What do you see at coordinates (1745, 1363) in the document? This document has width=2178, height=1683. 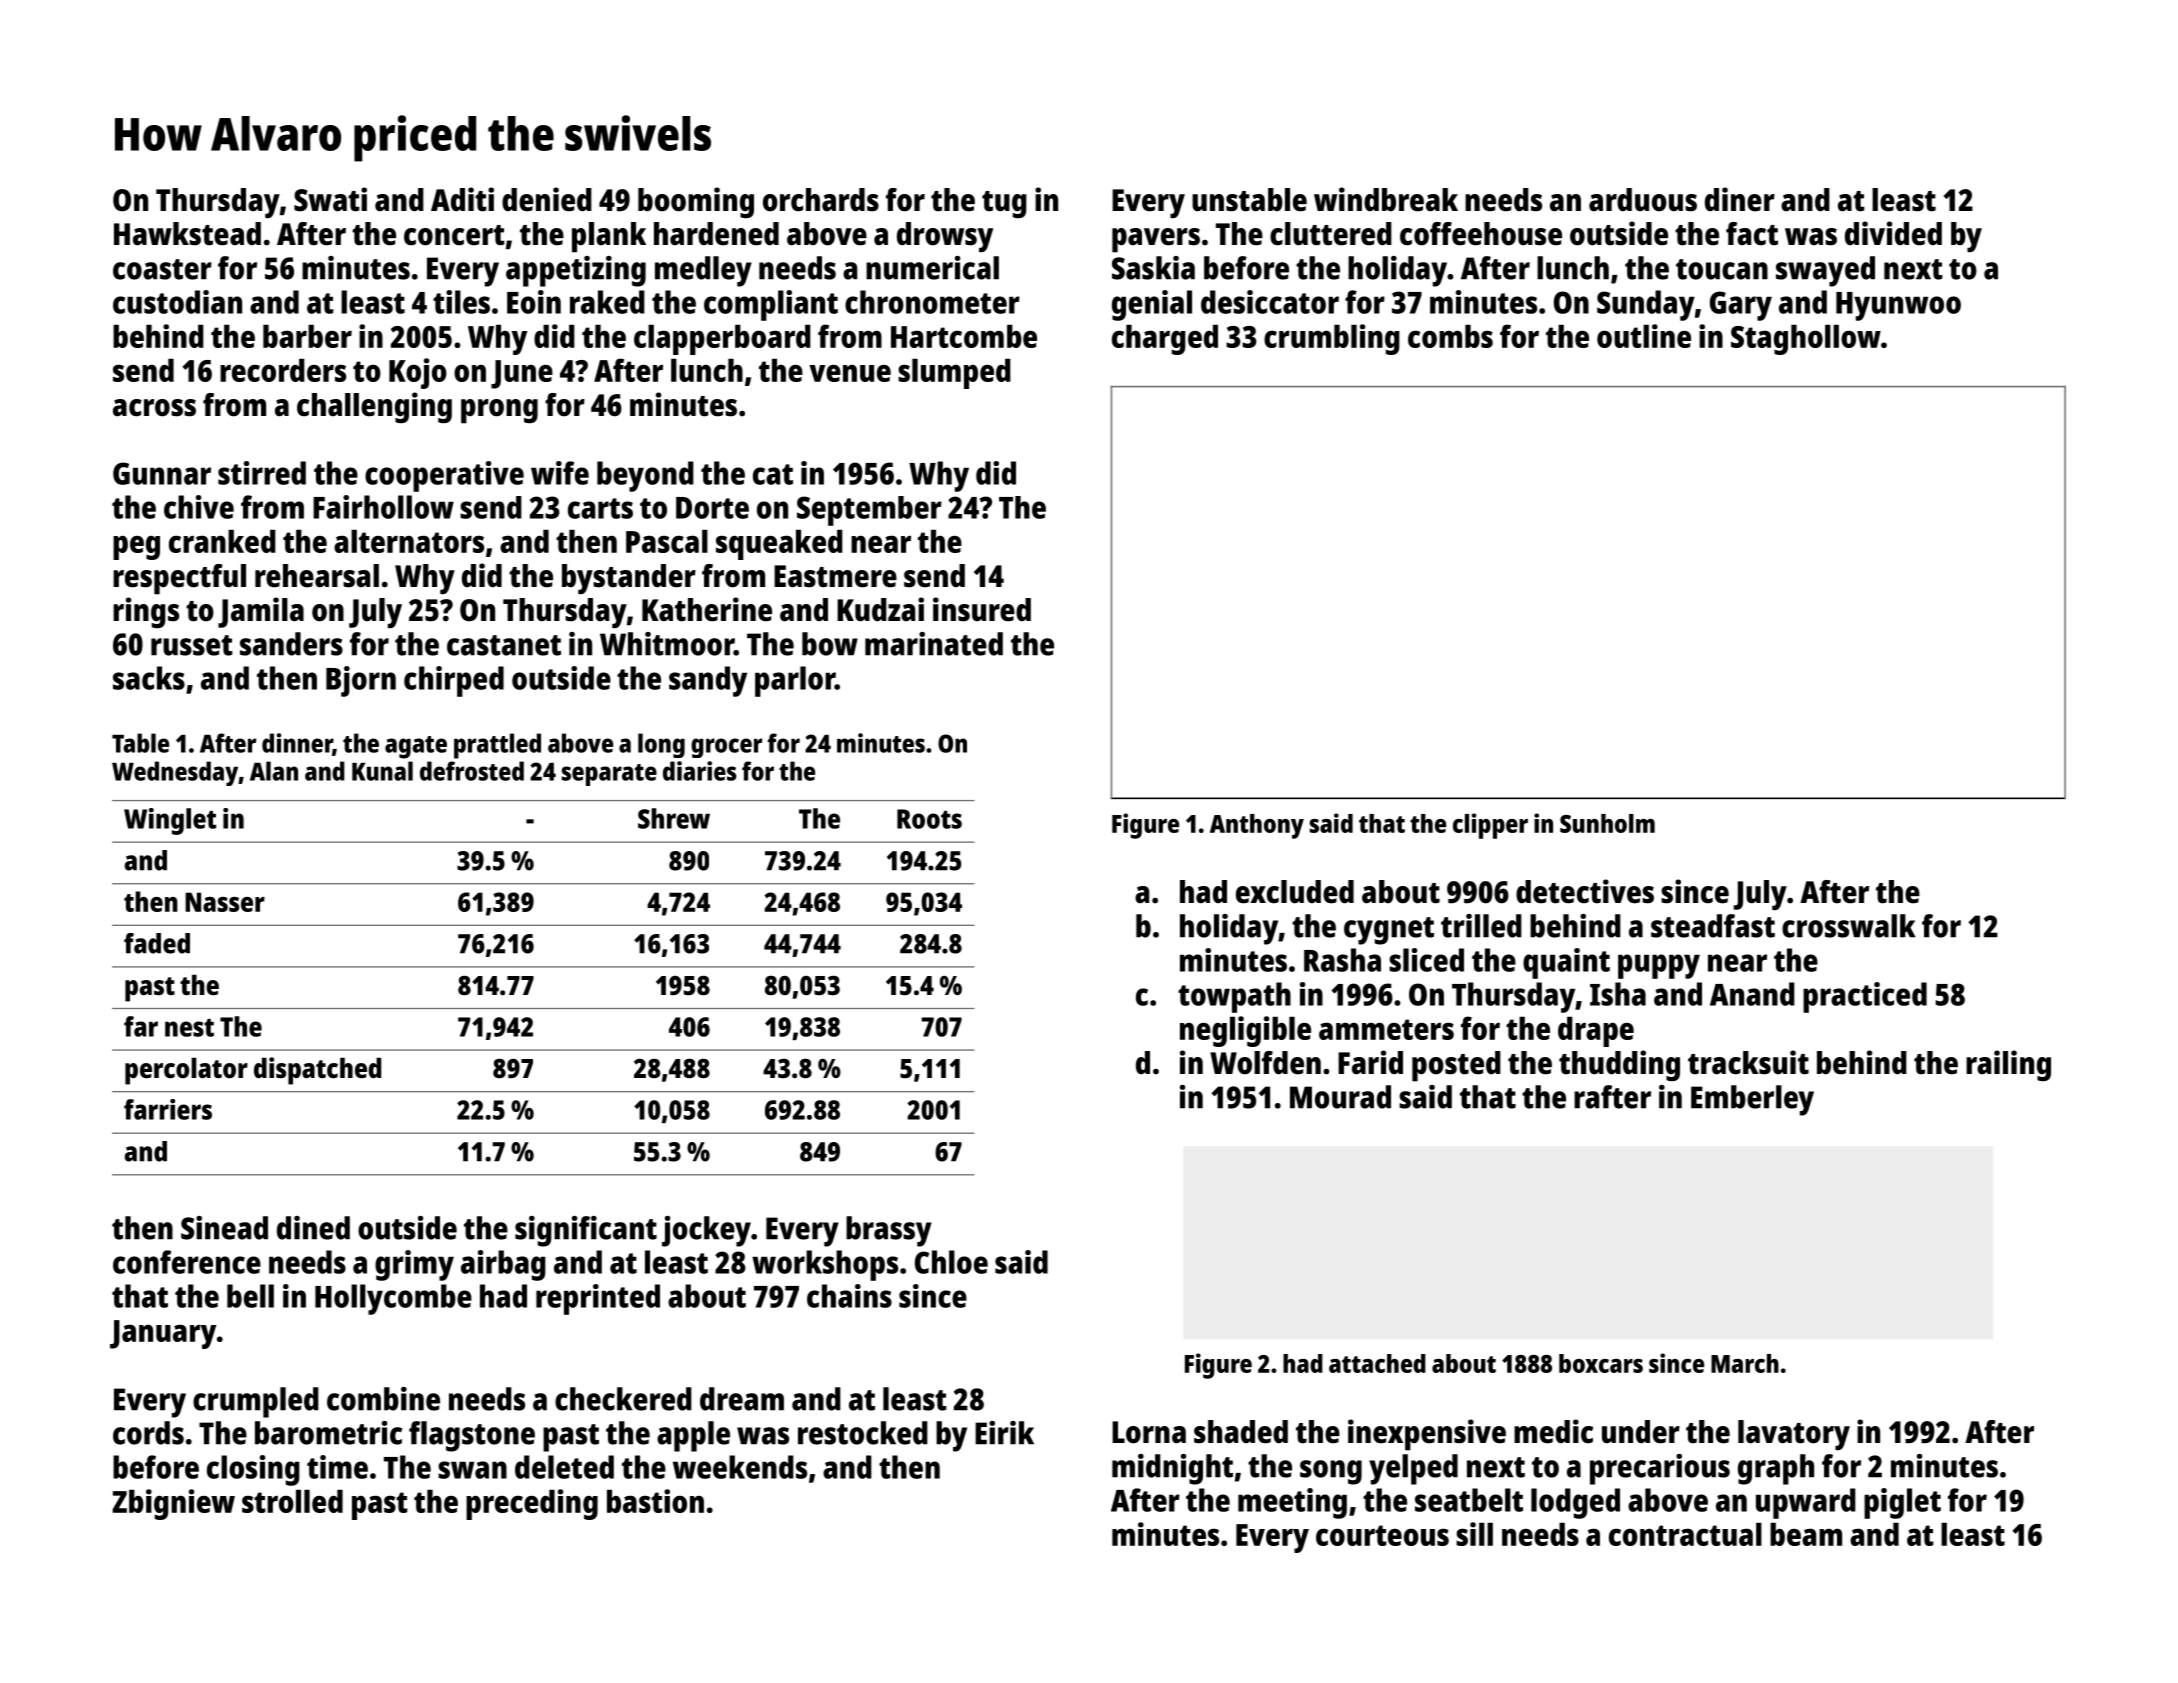 I see `March` at bounding box center [1745, 1363].
